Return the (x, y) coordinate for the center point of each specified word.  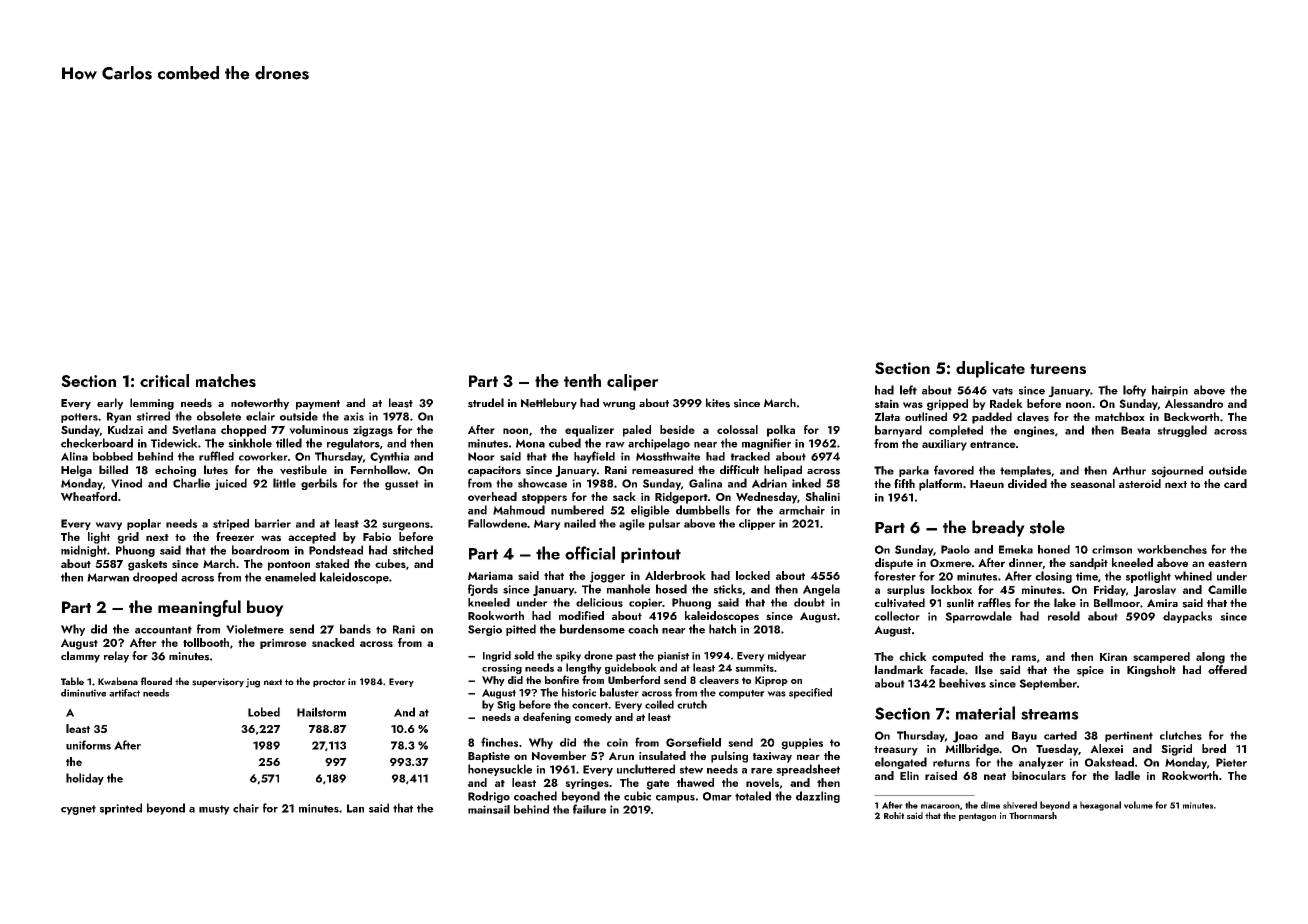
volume (1138, 805)
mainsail (489, 809)
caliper (633, 382)
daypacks (1187, 617)
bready (998, 528)
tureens (1058, 369)
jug (253, 683)
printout (651, 555)
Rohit (894, 815)
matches (226, 380)
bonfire (562, 679)
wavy (108, 526)
